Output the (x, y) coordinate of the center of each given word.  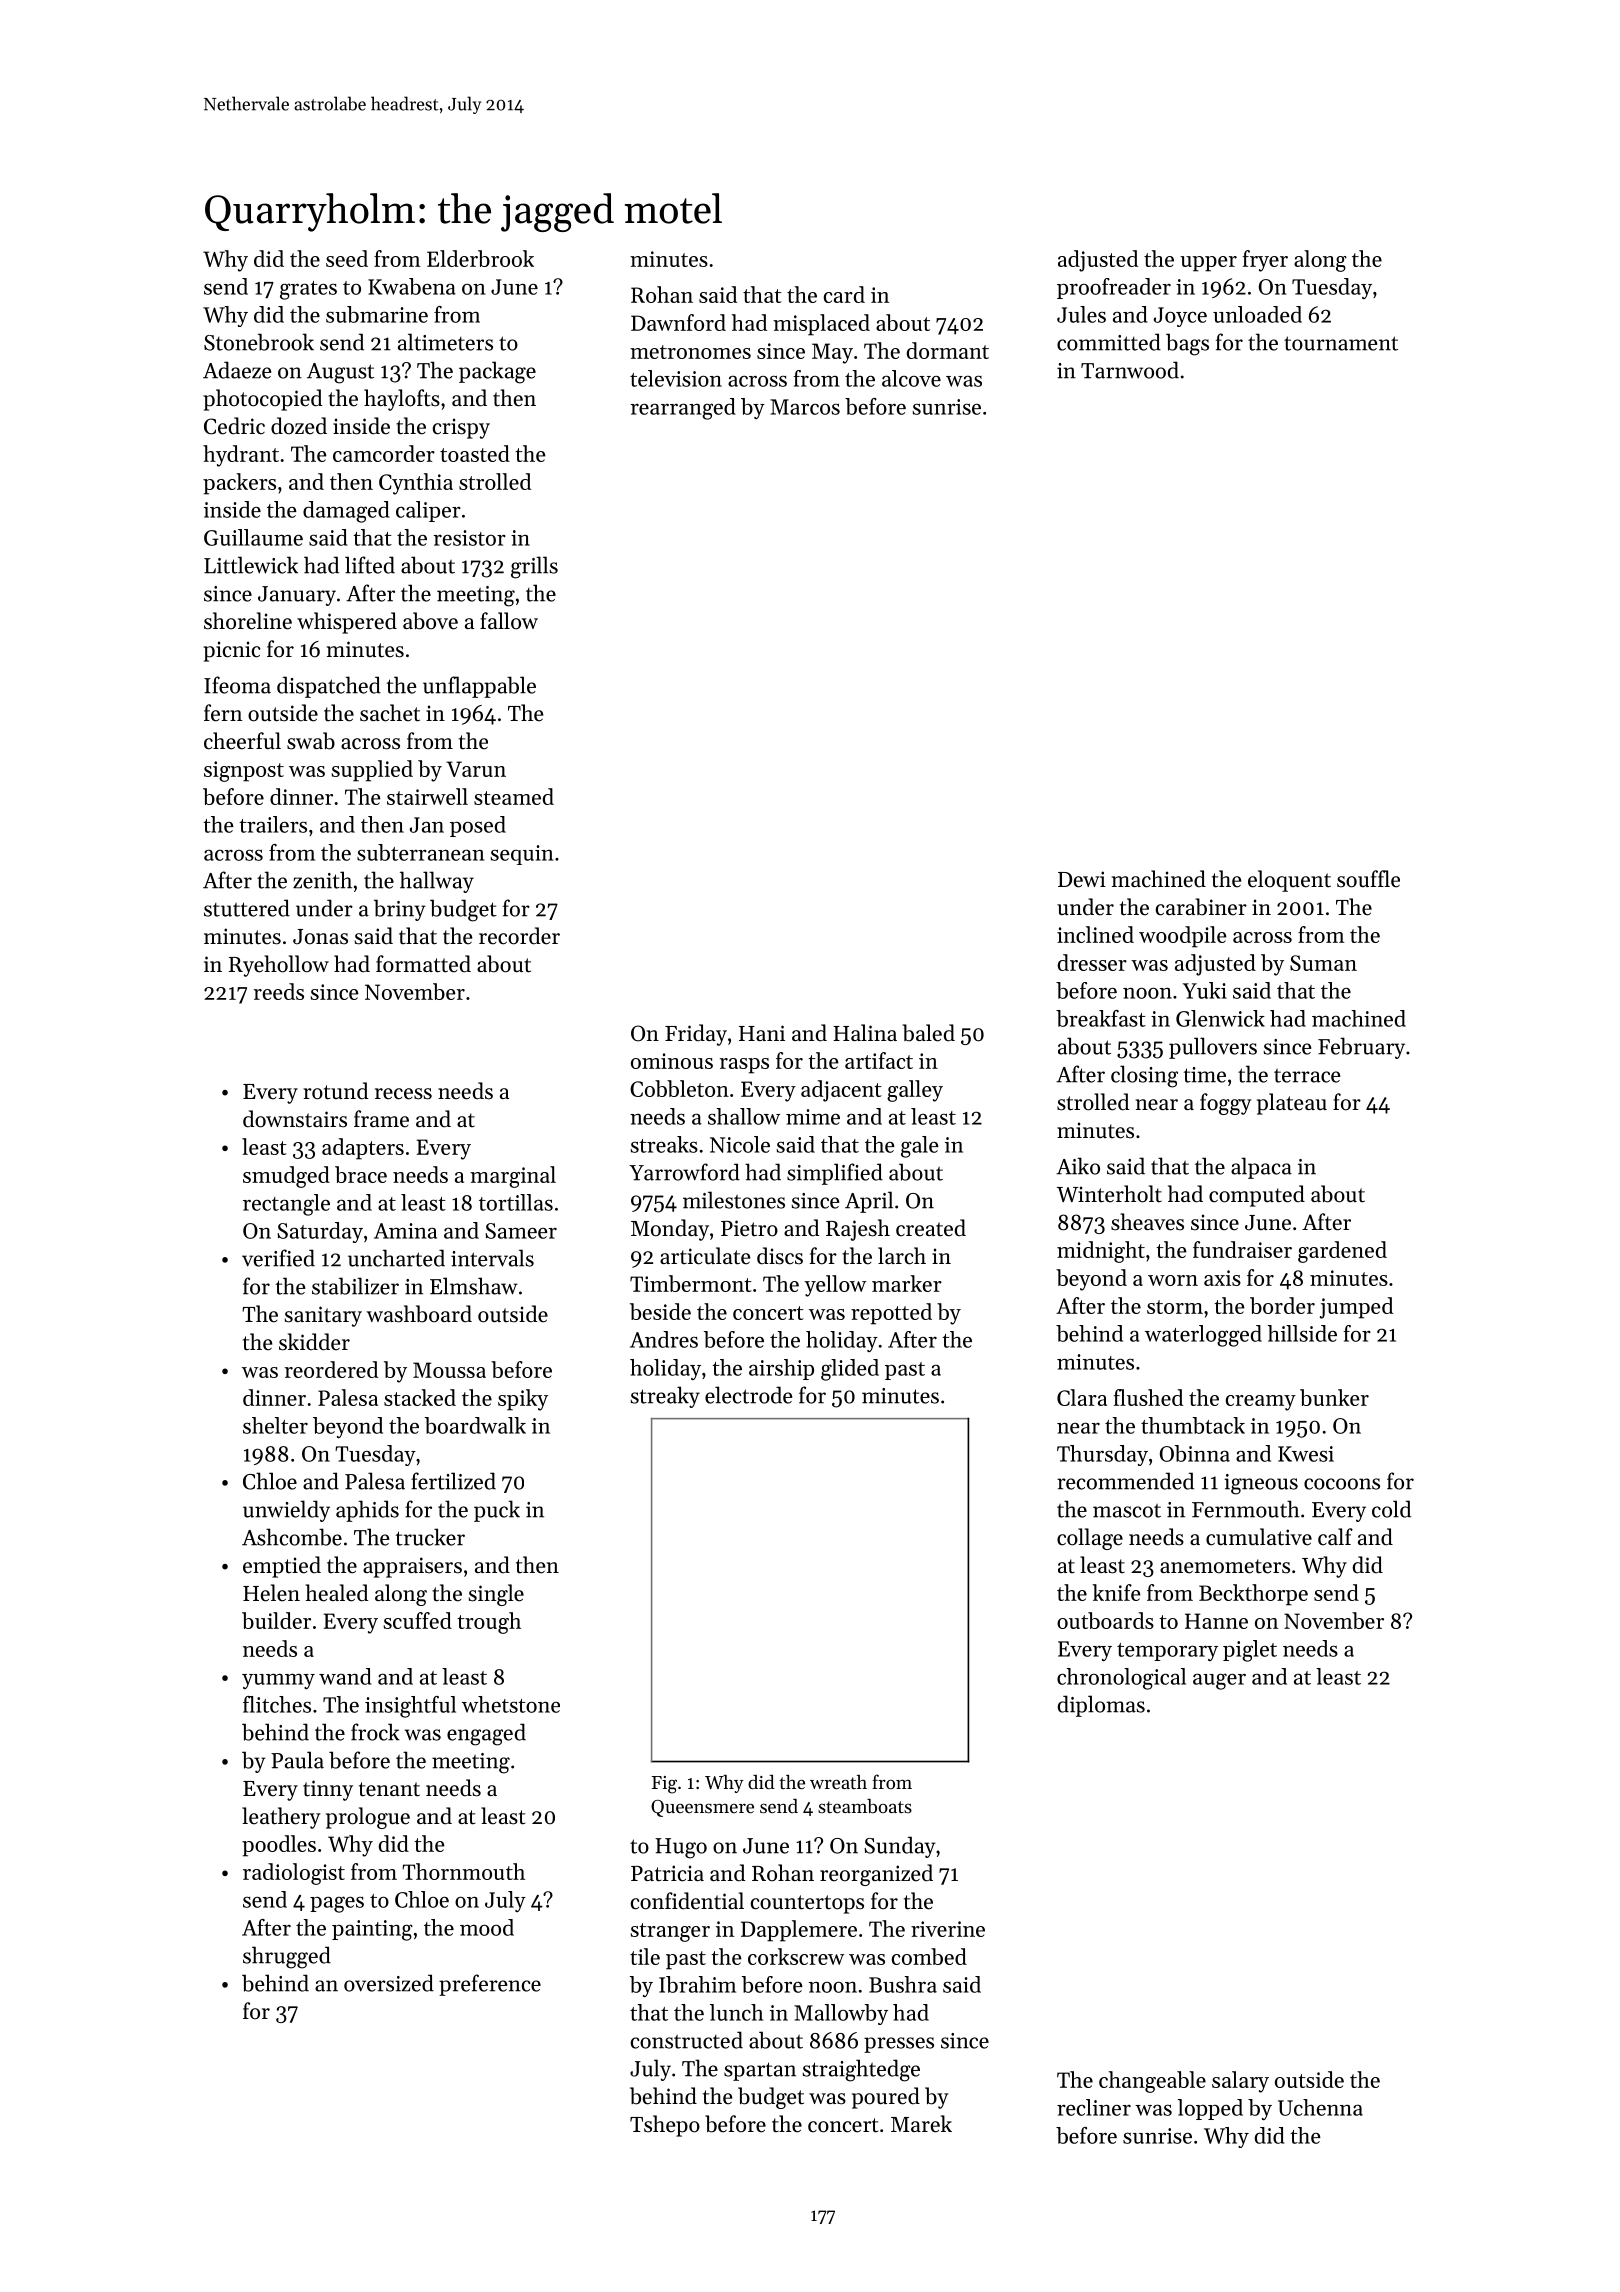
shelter (275, 1425)
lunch (736, 2012)
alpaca (1261, 1168)
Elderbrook (480, 258)
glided (850, 1370)
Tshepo (665, 2126)
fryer (1265, 261)
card (844, 294)
